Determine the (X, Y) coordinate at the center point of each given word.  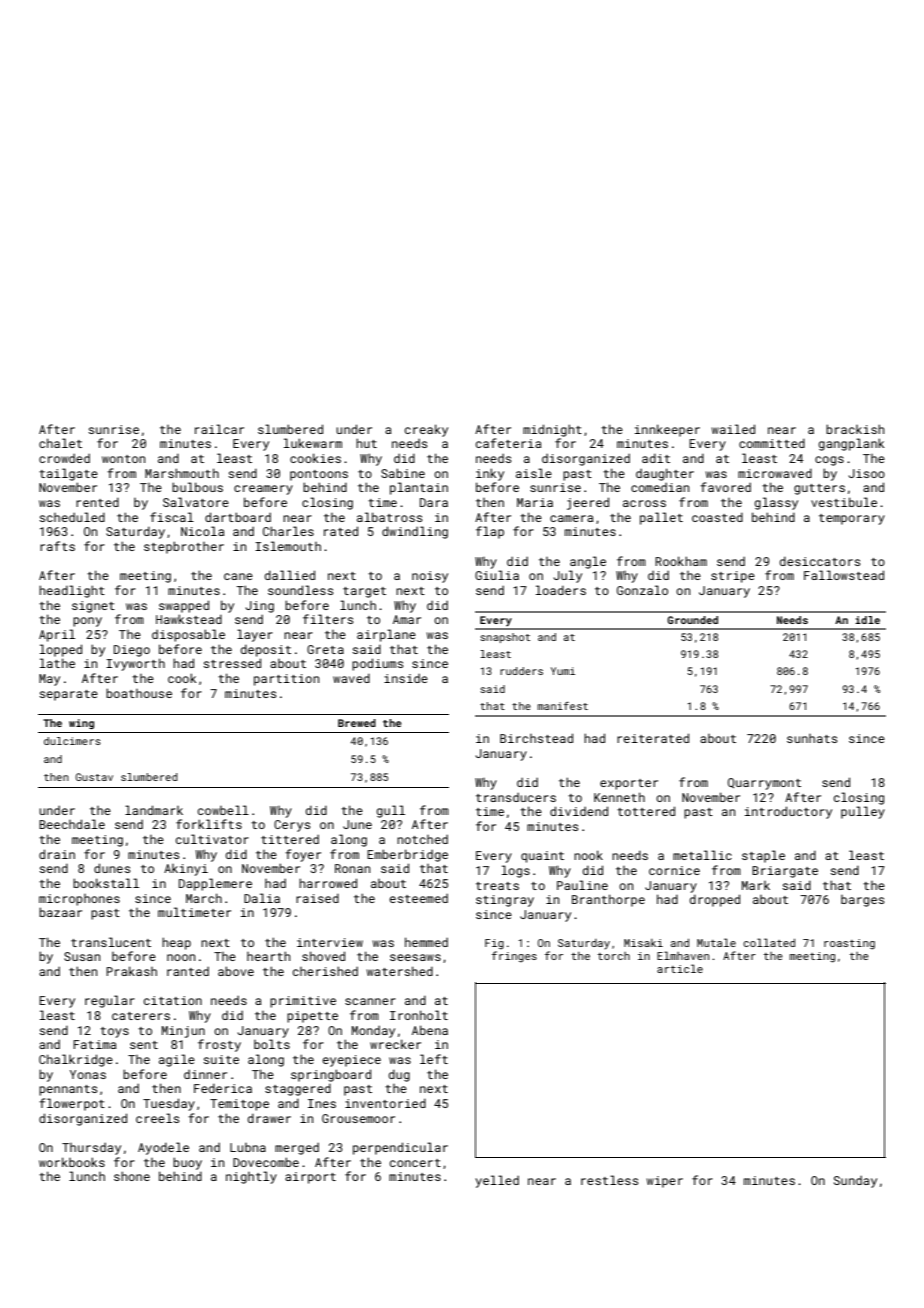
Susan (82, 956)
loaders (561, 590)
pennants (68, 1090)
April (57, 635)
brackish (855, 429)
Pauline (582, 885)
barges (862, 901)
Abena (430, 1030)
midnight (552, 430)
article (680, 968)
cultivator (212, 839)
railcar (219, 429)
